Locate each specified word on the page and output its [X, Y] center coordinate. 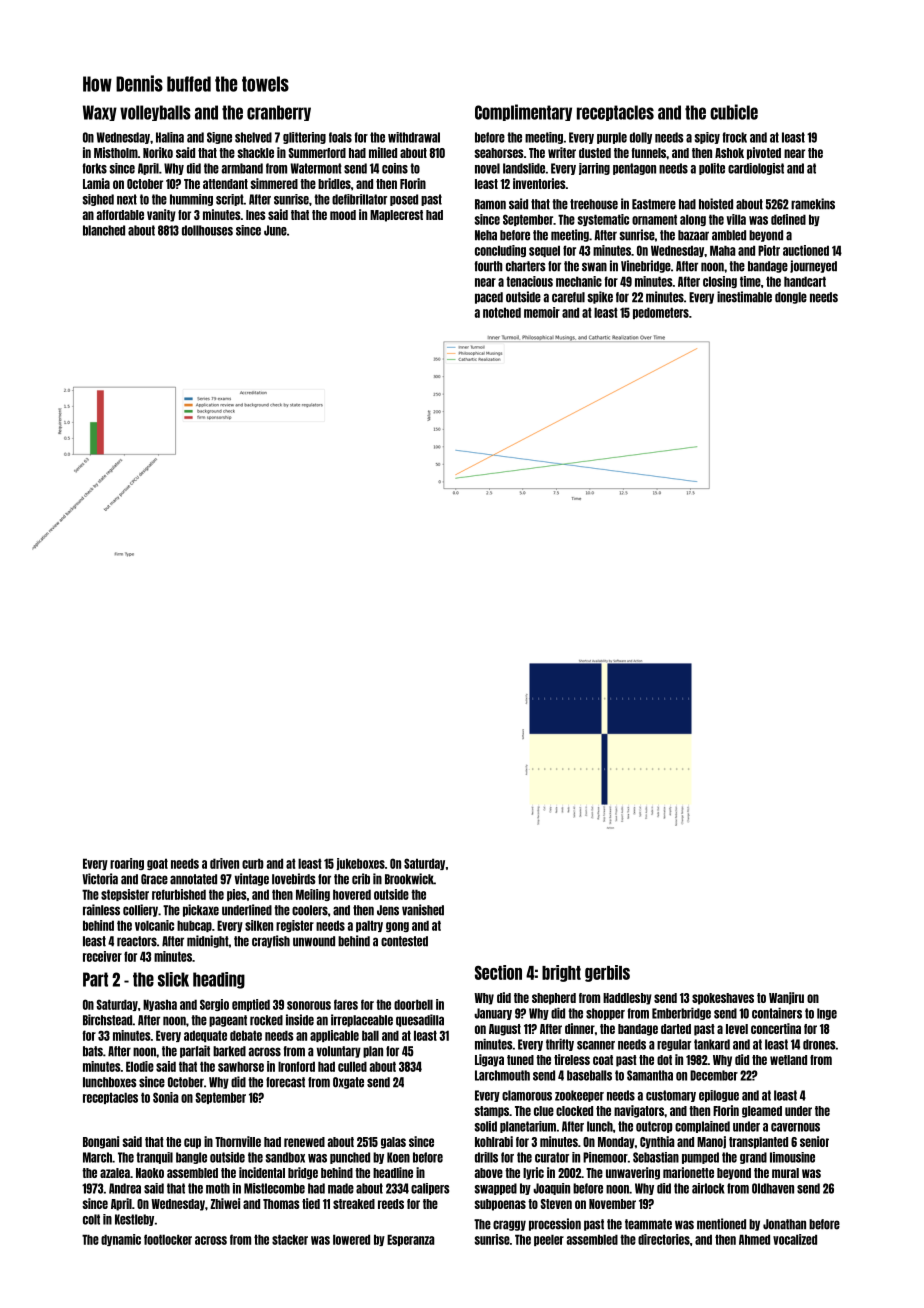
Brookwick [409, 879]
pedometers [661, 313]
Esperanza [411, 1240]
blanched [104, 230]
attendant [225, 184]
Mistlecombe [274, 1188]
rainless [101, 910]
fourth [489, 266]
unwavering [633, 1173]
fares [346, 1004]
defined [788, 219]
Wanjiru [786, 998]
